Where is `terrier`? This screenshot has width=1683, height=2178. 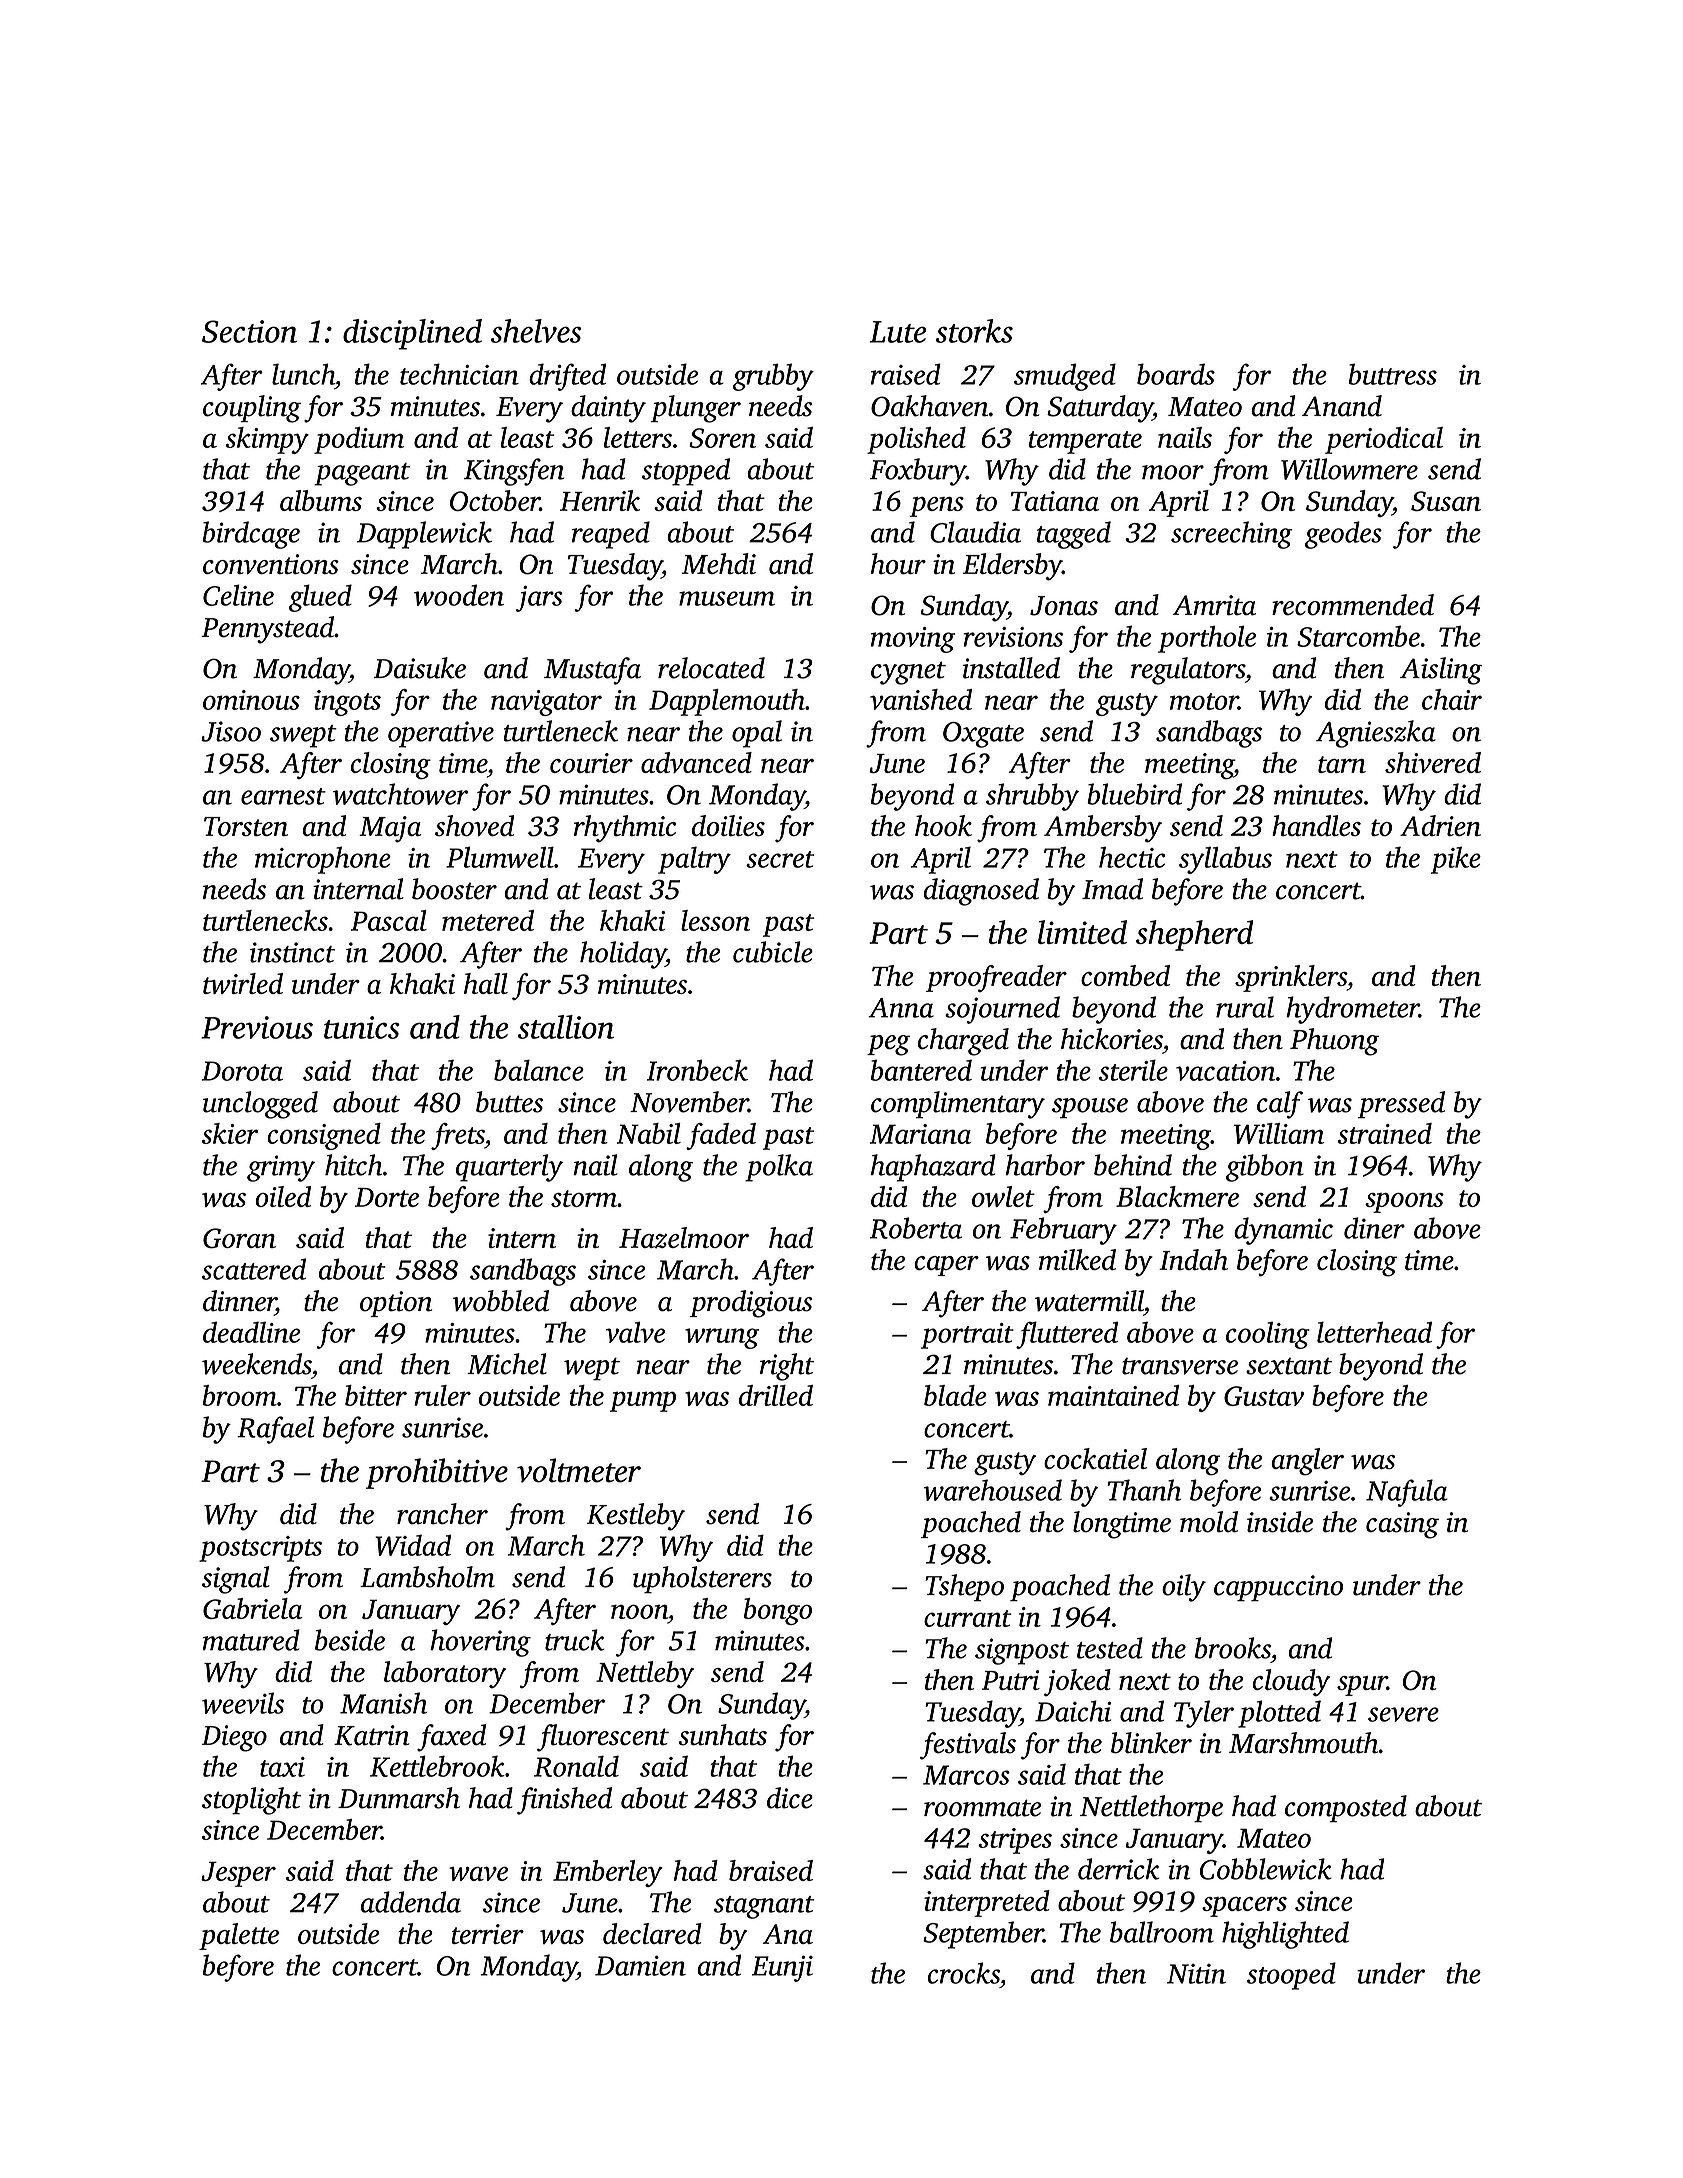 terrier is located at coordinates (487, 1934).
